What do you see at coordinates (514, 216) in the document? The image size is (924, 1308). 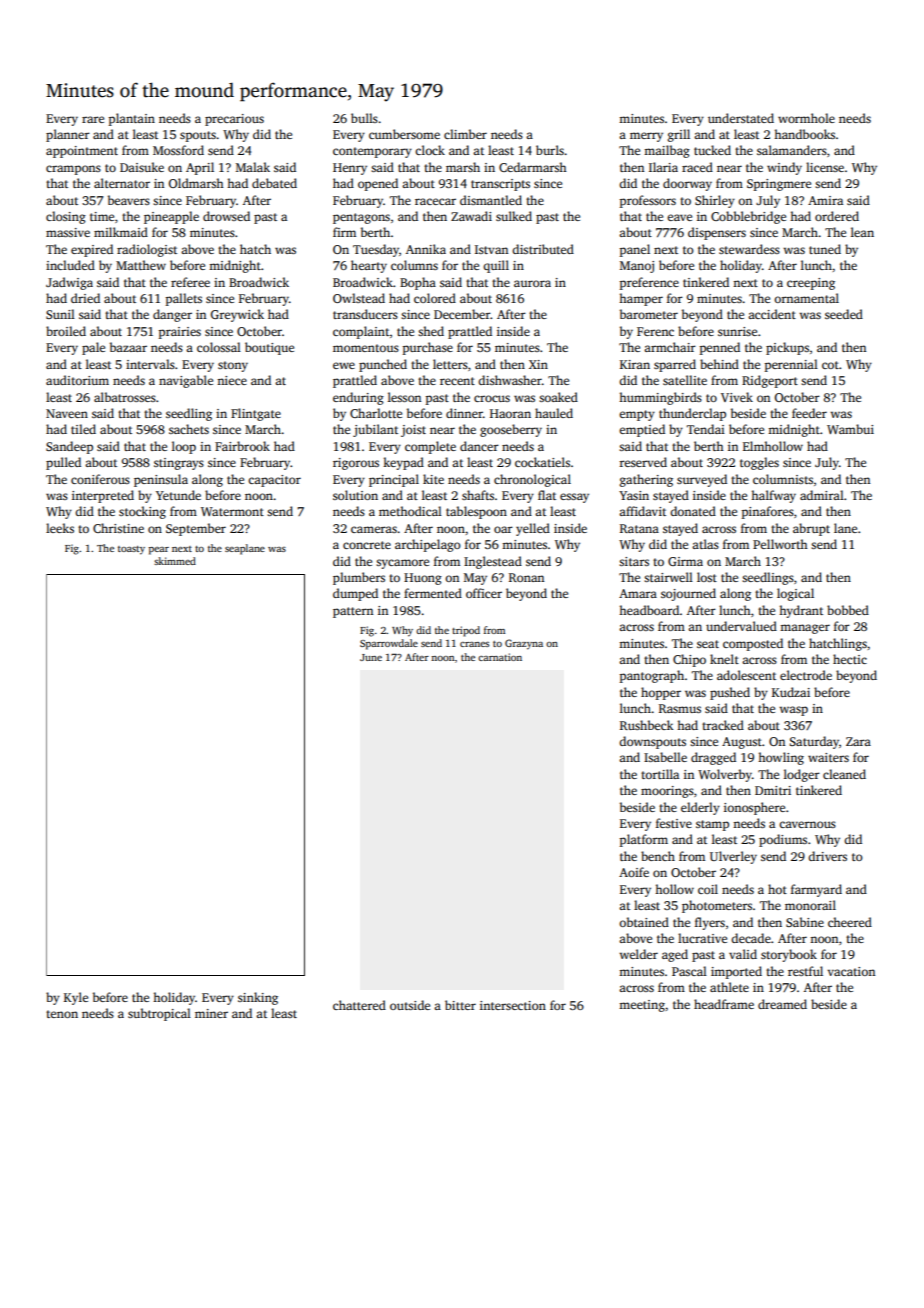 I see `sulked` at bounding box center [514, 216].
